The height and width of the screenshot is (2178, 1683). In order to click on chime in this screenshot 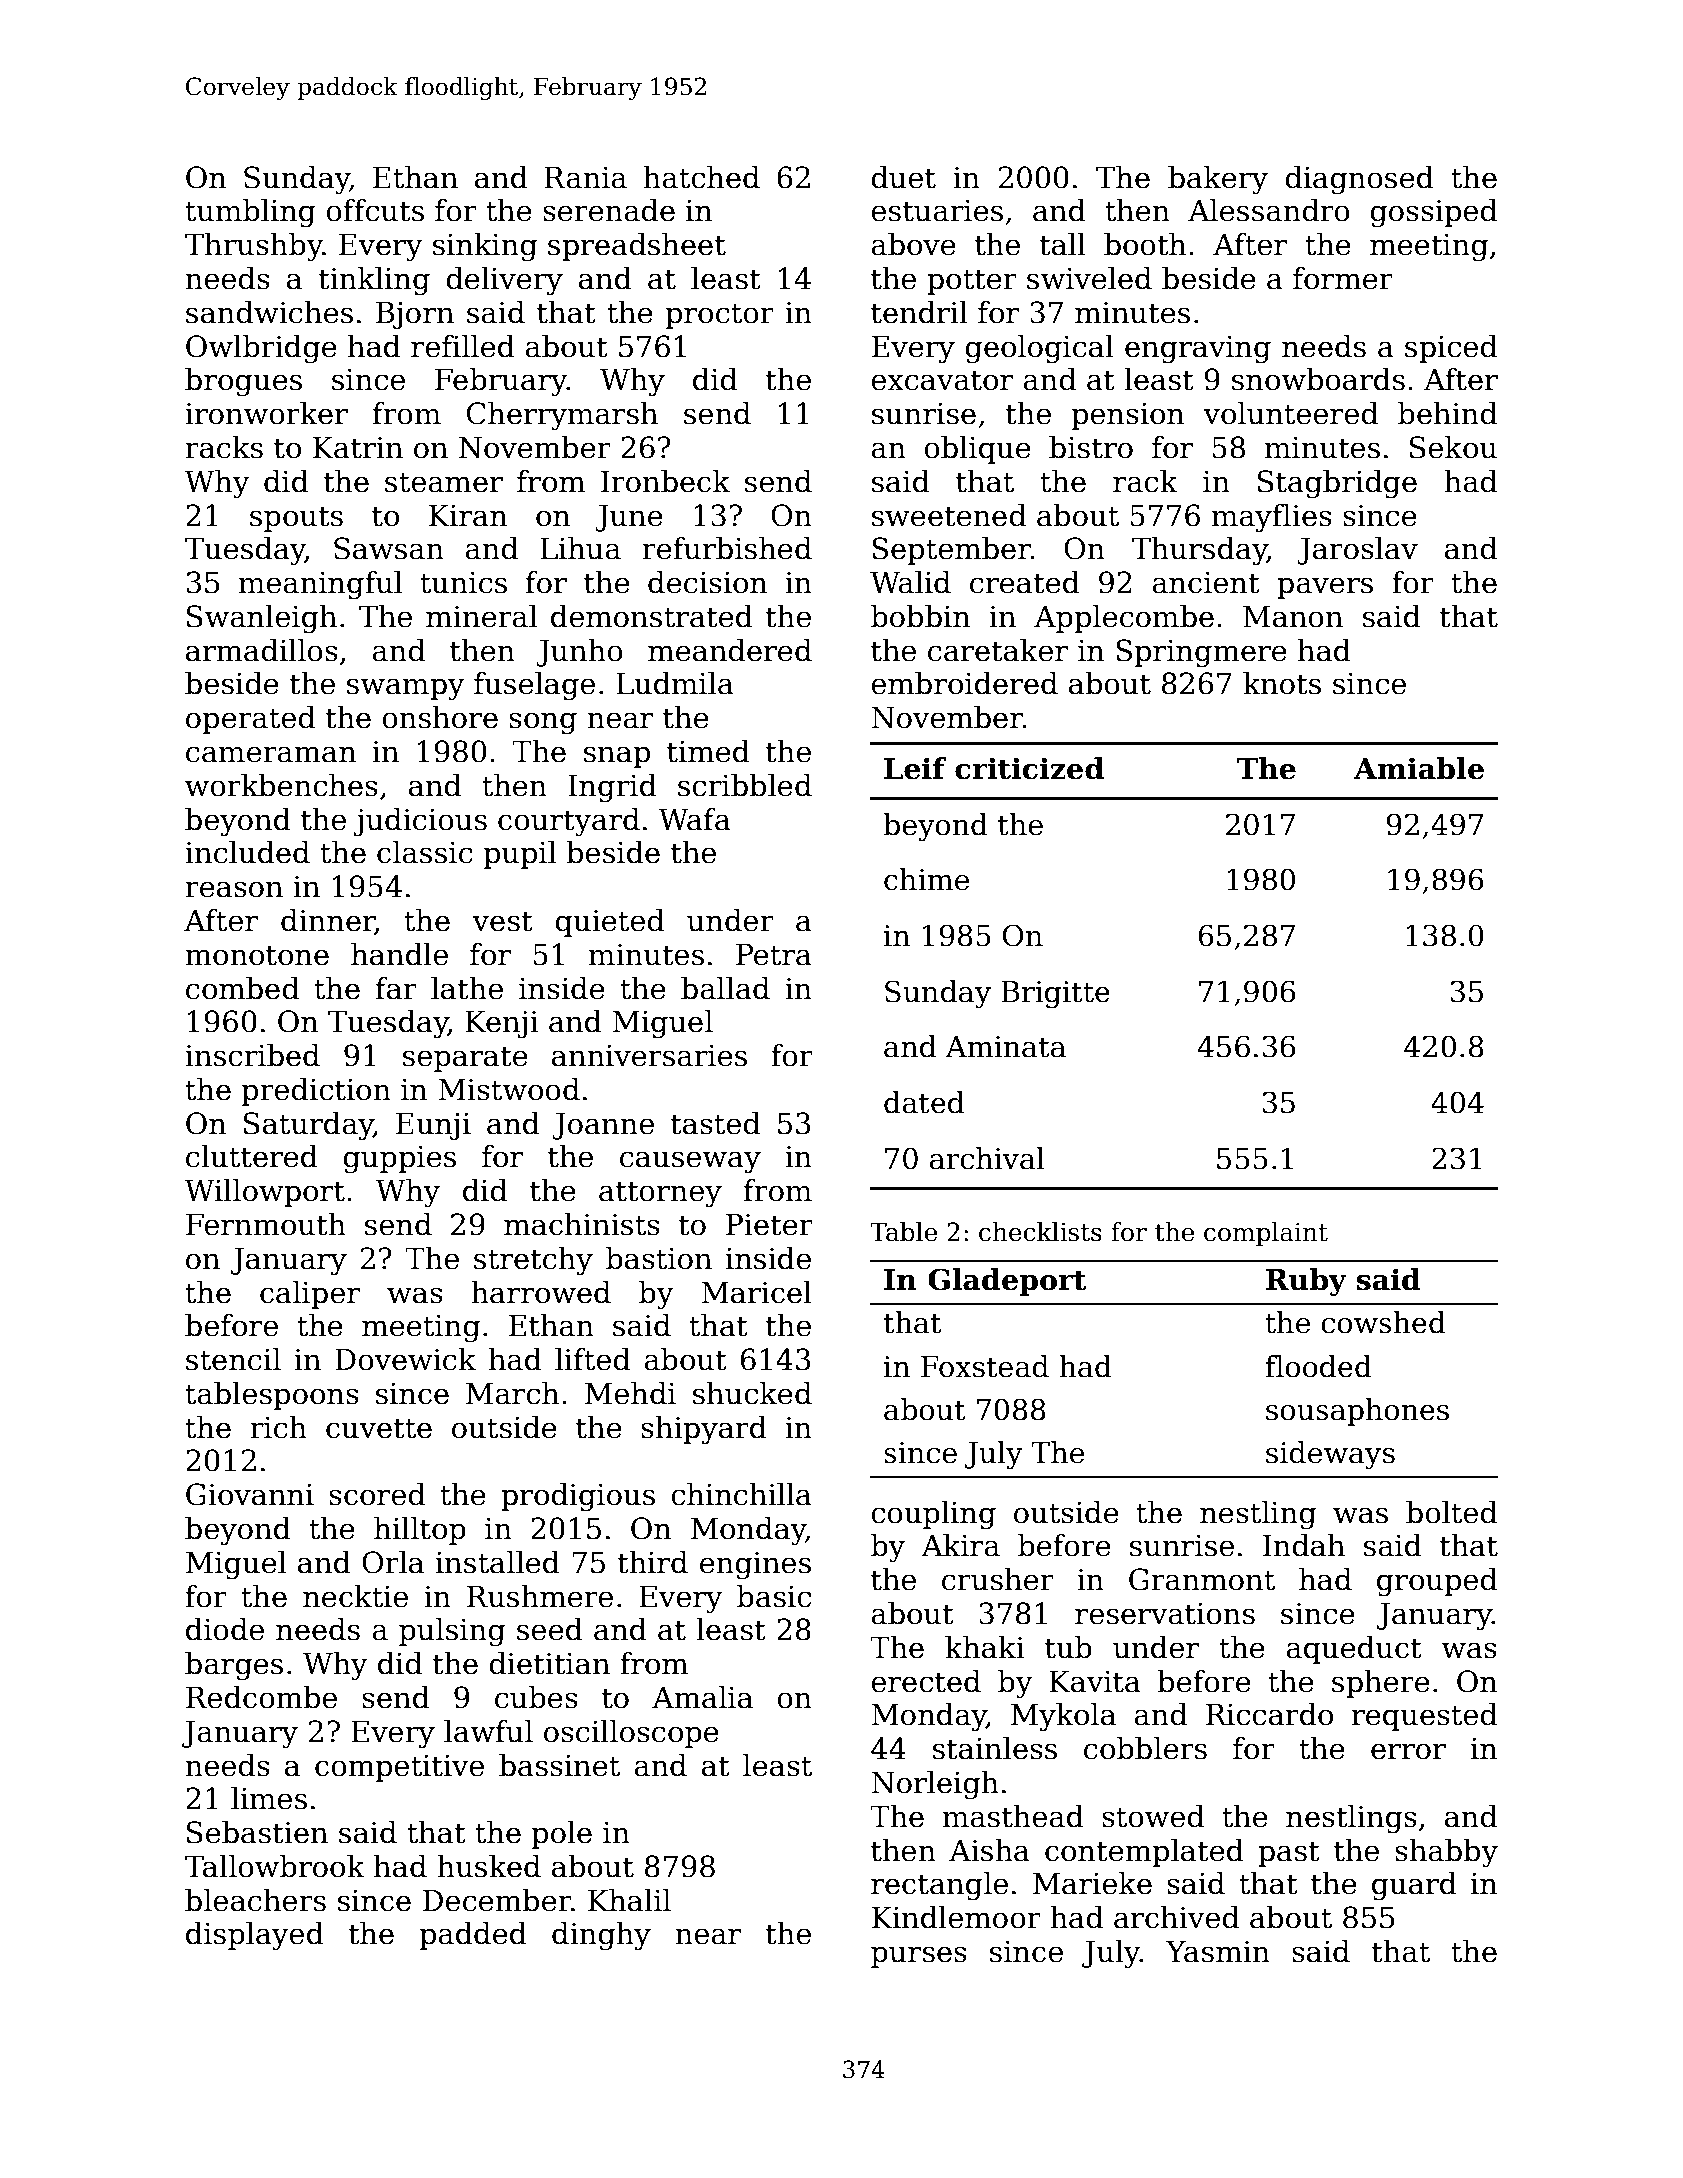, I will do `click(926, 879)`.
